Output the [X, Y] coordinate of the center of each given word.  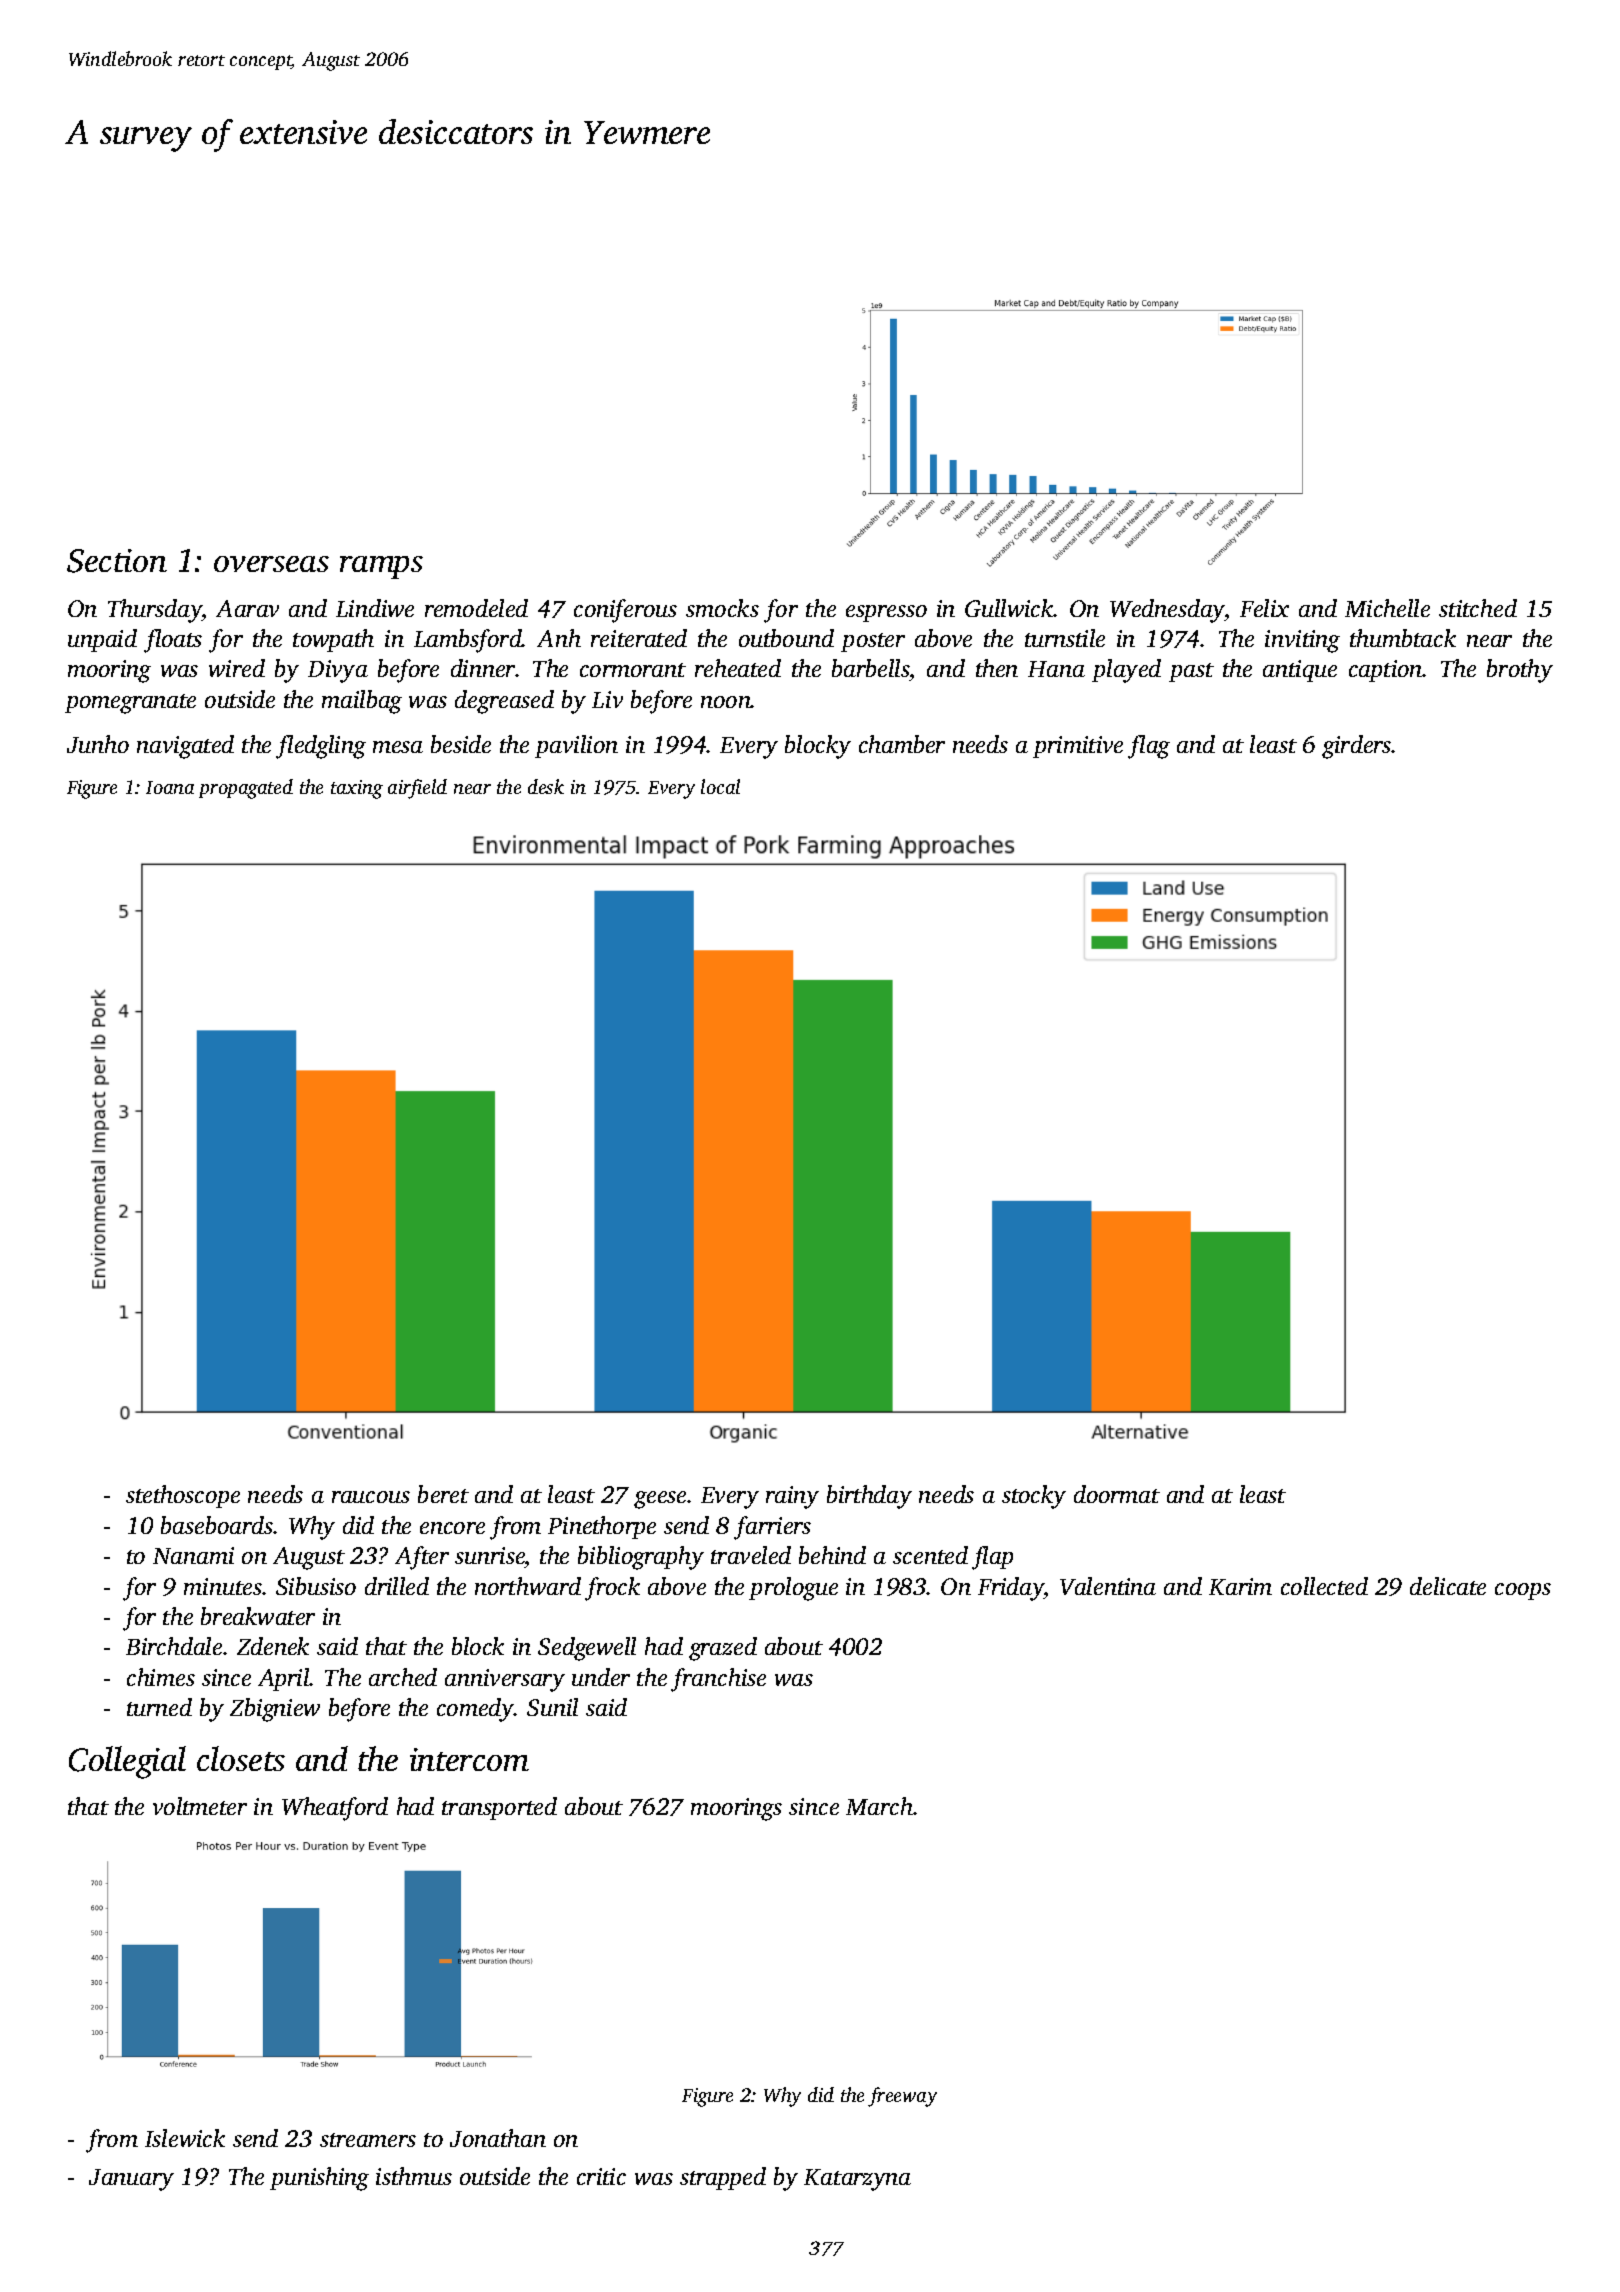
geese [660, 1500]
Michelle [1387, 608]
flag [1149, 747]
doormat [1117, 1494]
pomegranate [130, 704]
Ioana [170, 787]
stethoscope [183, 1496]
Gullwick [1009, 608]
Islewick [185, 2138]
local [720, 786]
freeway [902, 2097]
